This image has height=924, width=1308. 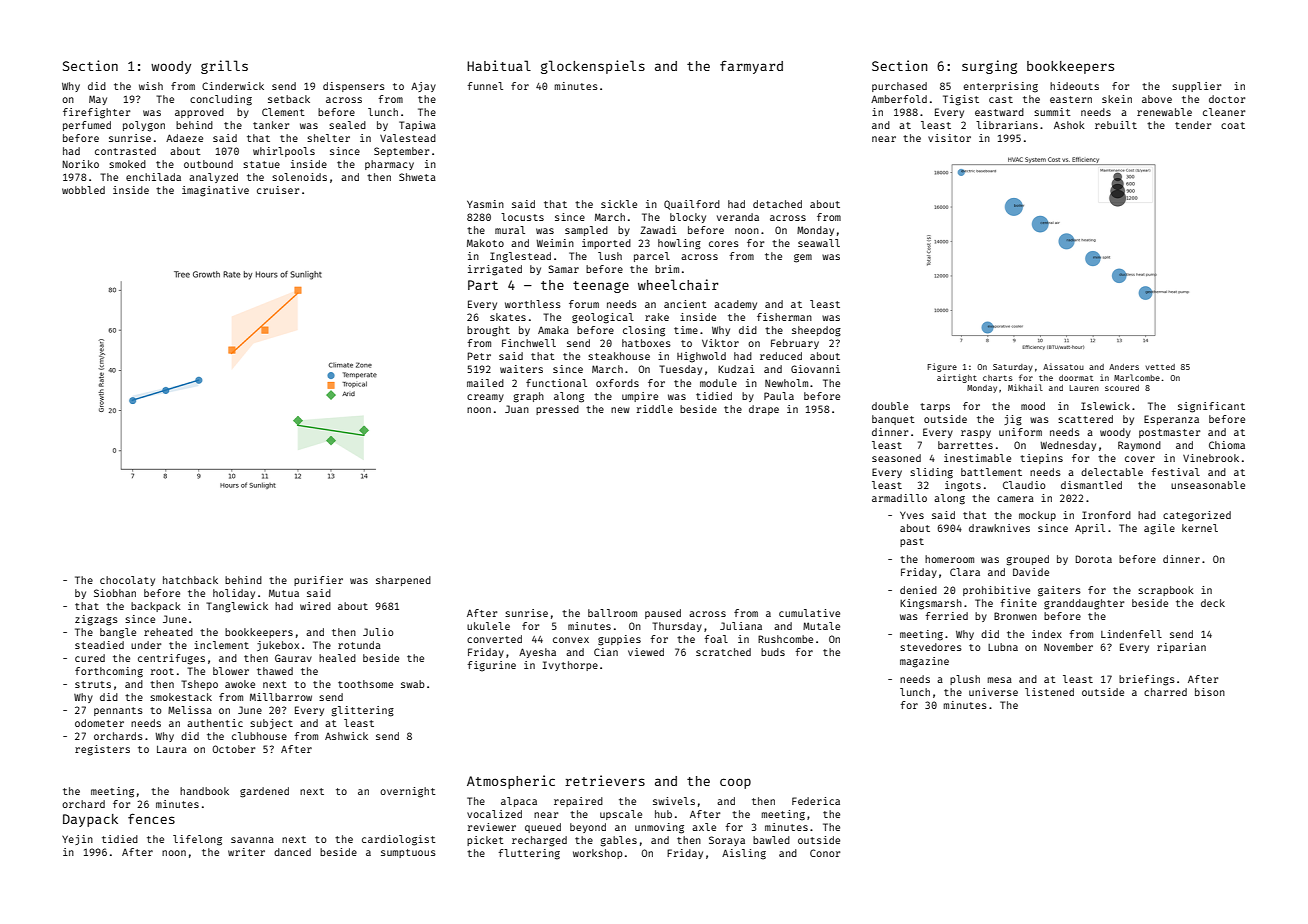 I want to click on Viktor, so click(x=720, y=343).
